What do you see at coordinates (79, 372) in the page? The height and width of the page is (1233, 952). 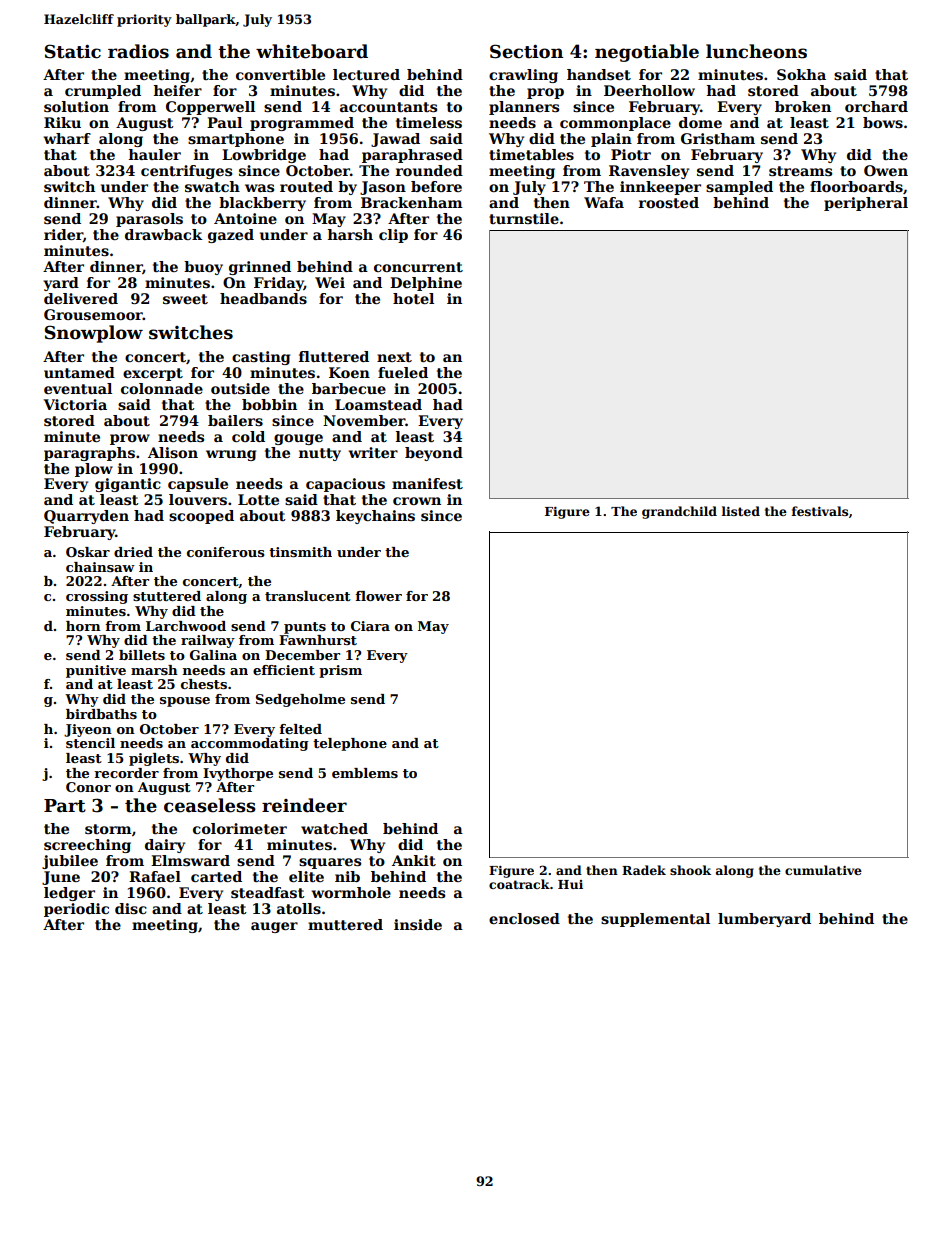 I see `untamed` at bounding box center [79, 372].
